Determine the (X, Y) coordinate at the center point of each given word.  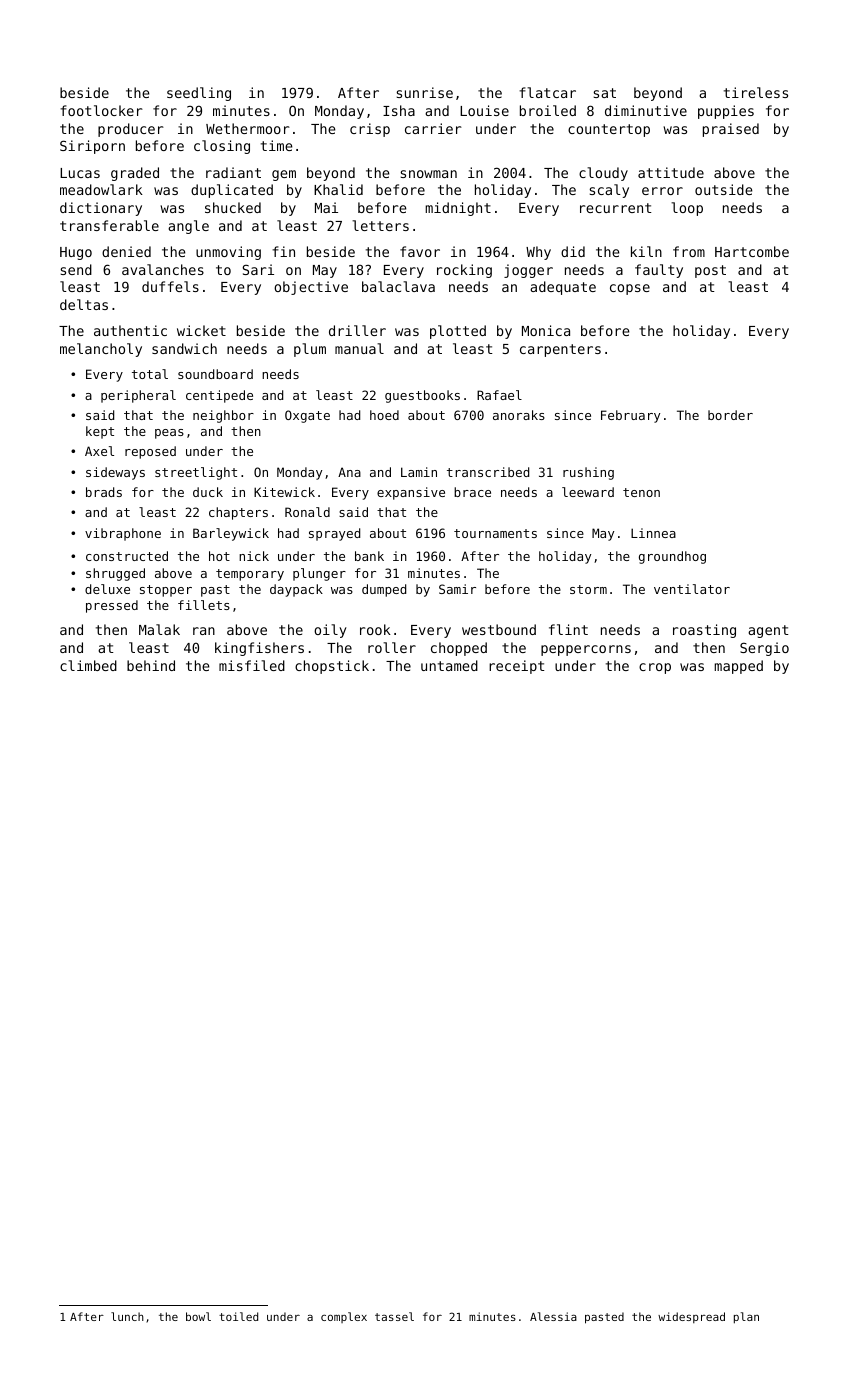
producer (131, 130)
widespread (691, 1317)
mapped (738, 667)
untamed (449, 665)
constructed (127, 556)
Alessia (553, 1316)
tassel (394, 1316)
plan (746, 1318)
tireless (756, 92)
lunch (127, 1316)
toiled (238, 1316)
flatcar (547, 92)
